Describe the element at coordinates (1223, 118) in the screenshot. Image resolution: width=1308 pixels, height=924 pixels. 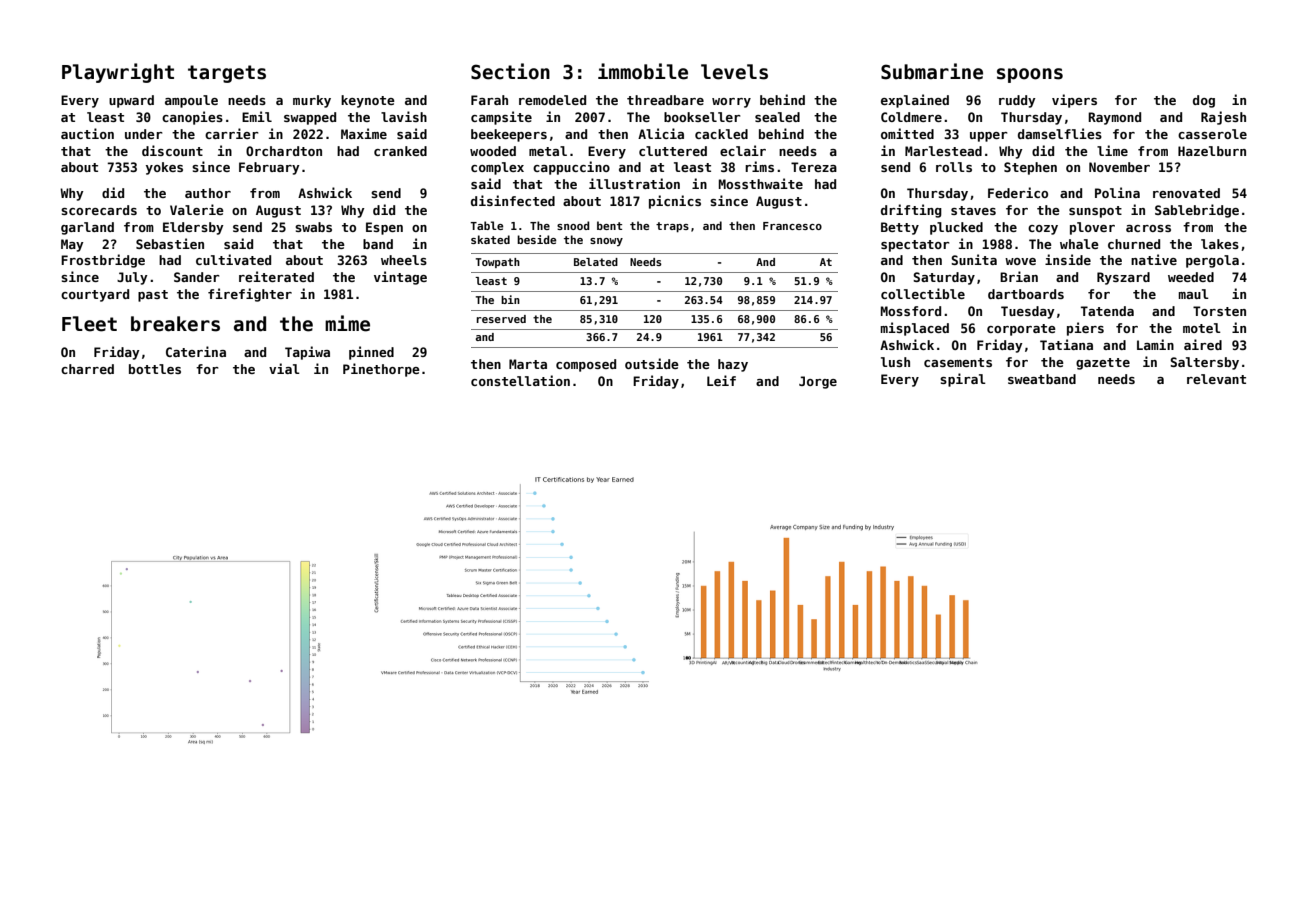
I see `Rajesh` at that location.
